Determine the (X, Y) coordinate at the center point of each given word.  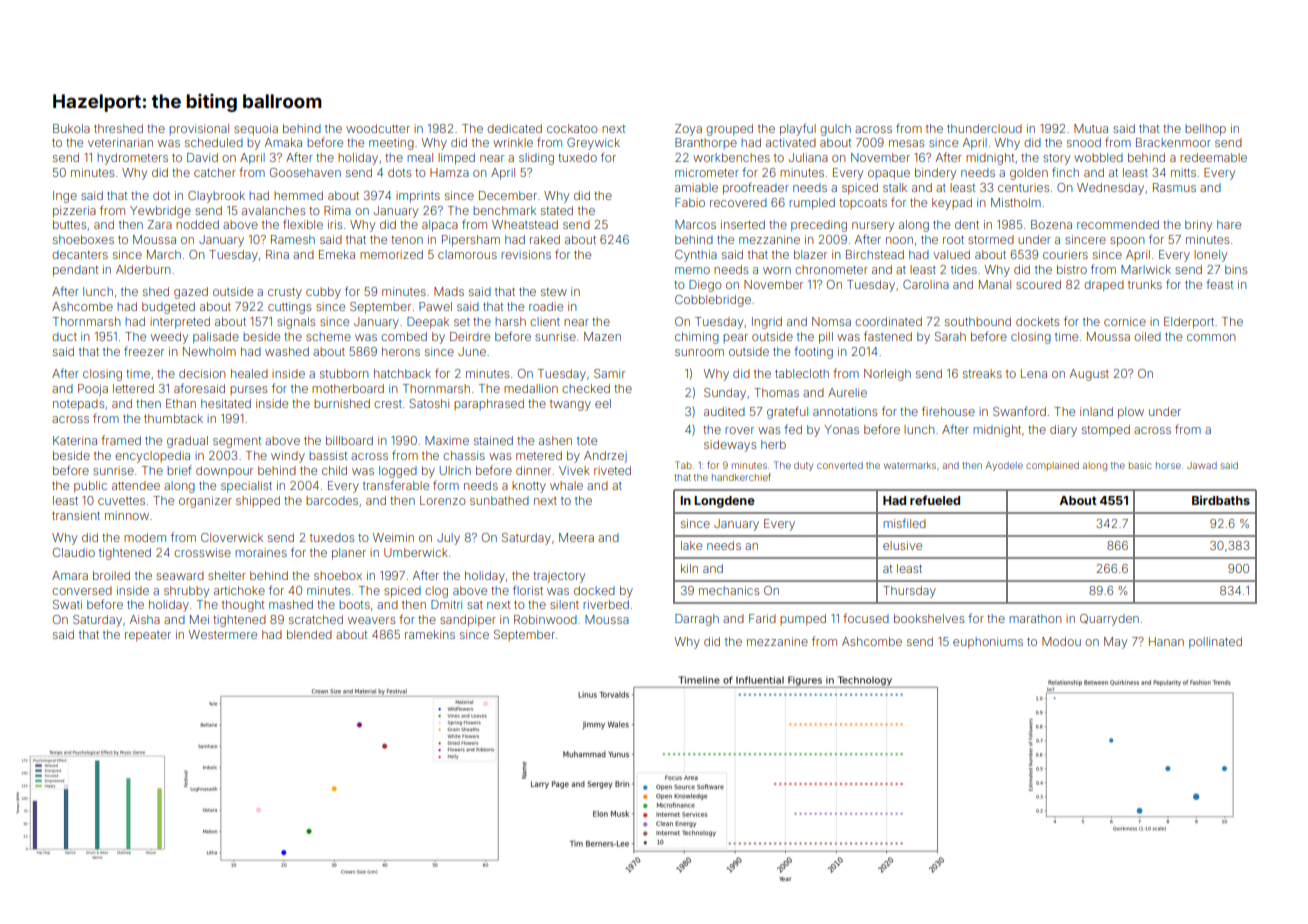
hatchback (402, 373)
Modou (1061, 641)
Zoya (688, 130)
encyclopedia (152, 457)
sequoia (256, 130)
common (1211, 337)
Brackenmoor (1173, 142)
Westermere (223, 634)
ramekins (430, 634)
